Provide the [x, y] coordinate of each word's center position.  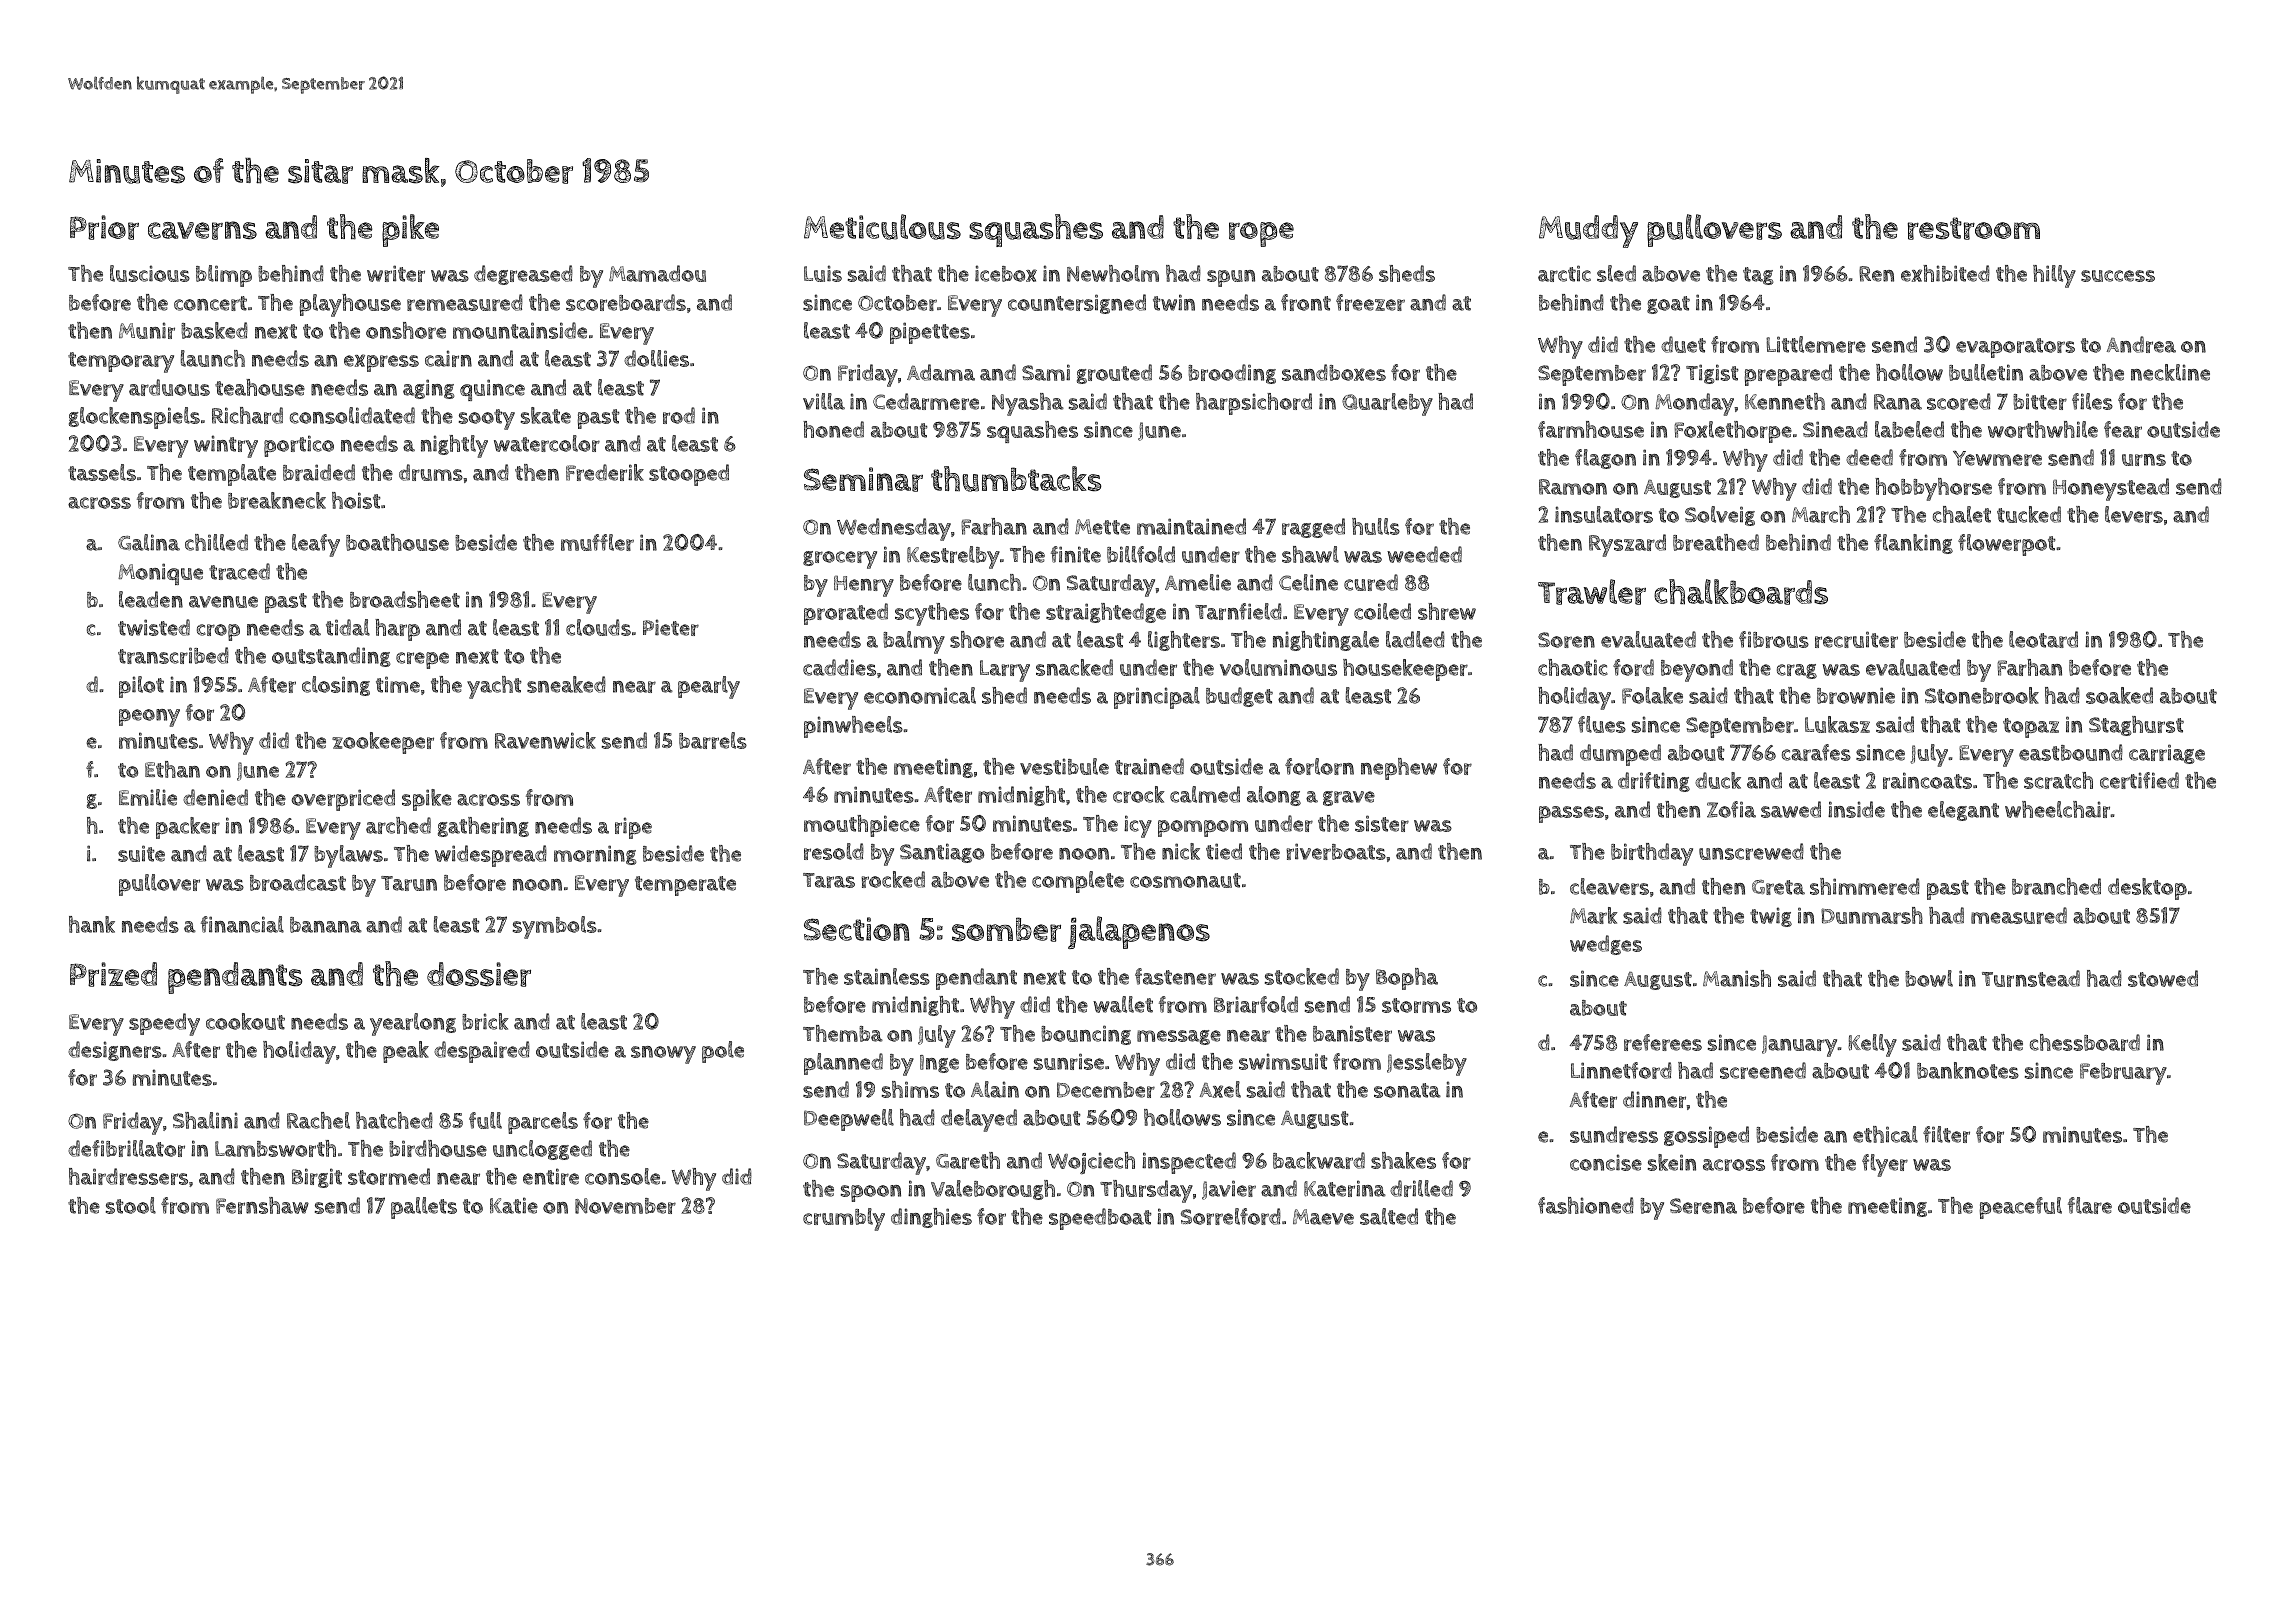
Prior [104, 227]
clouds [598, 627]
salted [1389, 1216]
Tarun [409, 883]
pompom [1203, 828]
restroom [1974, 228]
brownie [1856, 695]
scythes [932, 614]
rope [1261, 234]
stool [131, 1205]
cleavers [1609, 886]
